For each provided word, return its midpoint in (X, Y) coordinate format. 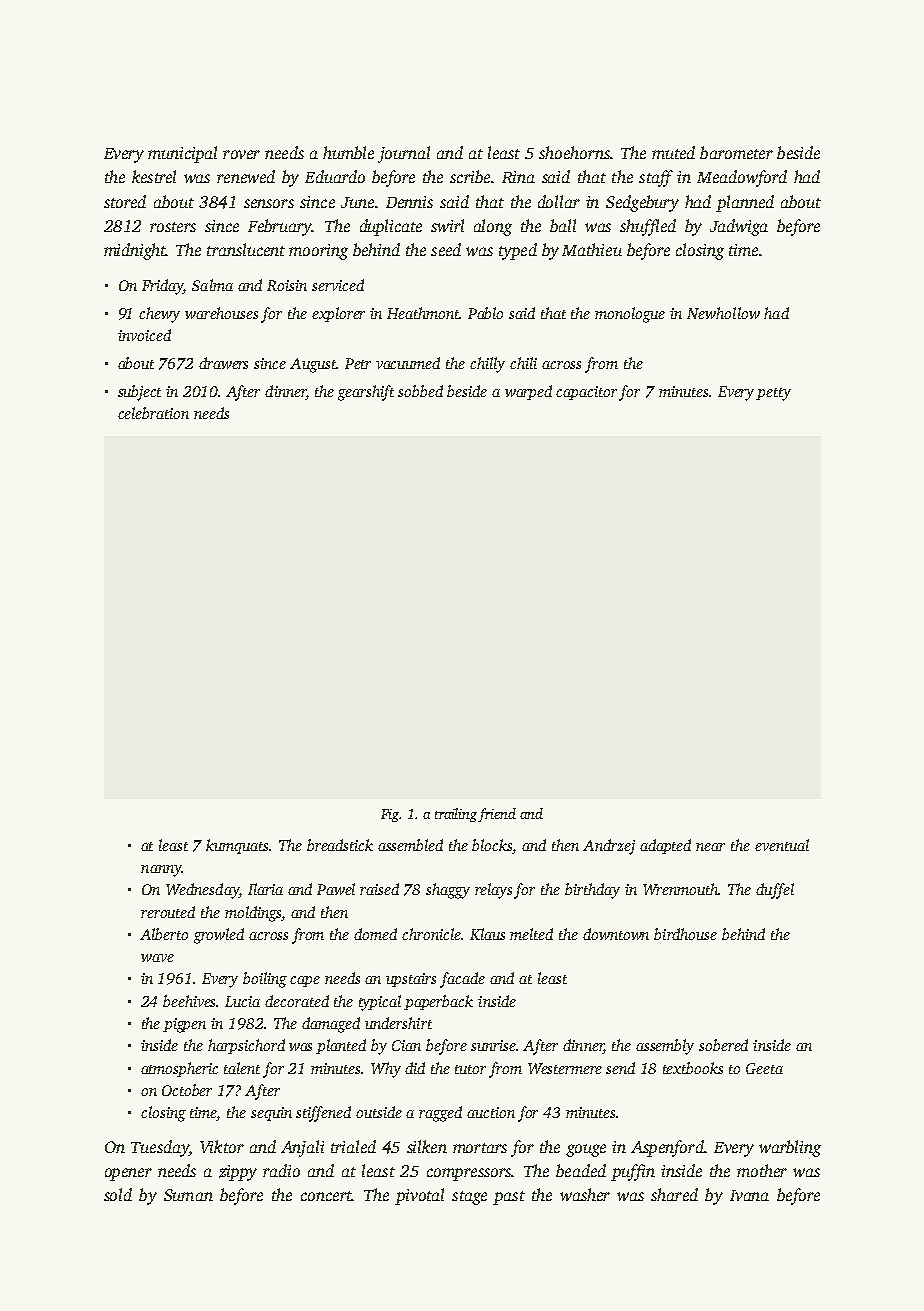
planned (745, 203)
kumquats (238, 846)
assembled (410, 845)
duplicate (391, 227)
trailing (456, 815)
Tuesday (160, 1148)
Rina (518, 177)
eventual (782, 845)
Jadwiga (739, 227)
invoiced (144, 335)
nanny (161, 871)
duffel (775, 891)
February (280, 227)
